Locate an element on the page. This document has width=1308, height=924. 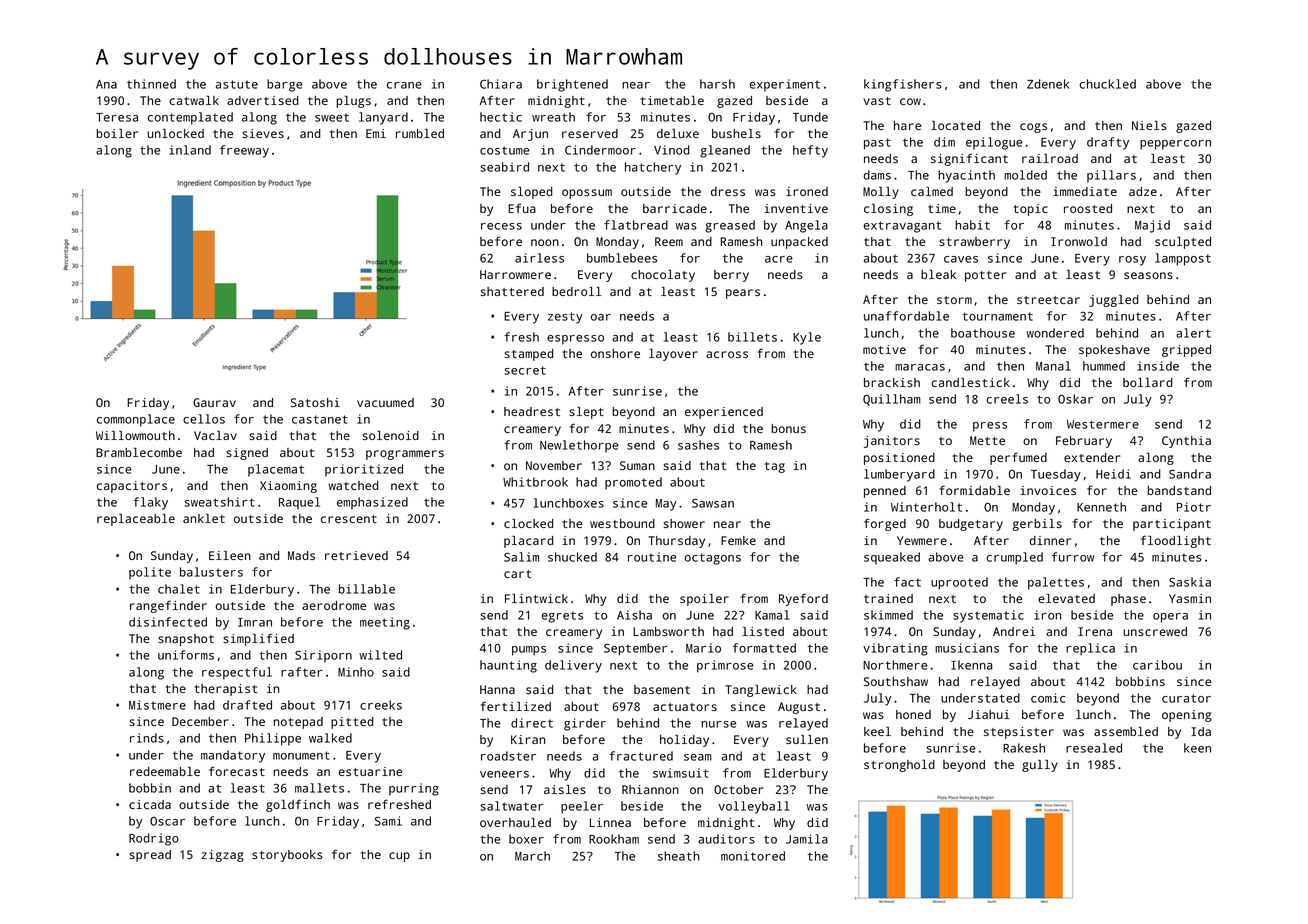
chuckled is located at coordinates (1107, 84).
